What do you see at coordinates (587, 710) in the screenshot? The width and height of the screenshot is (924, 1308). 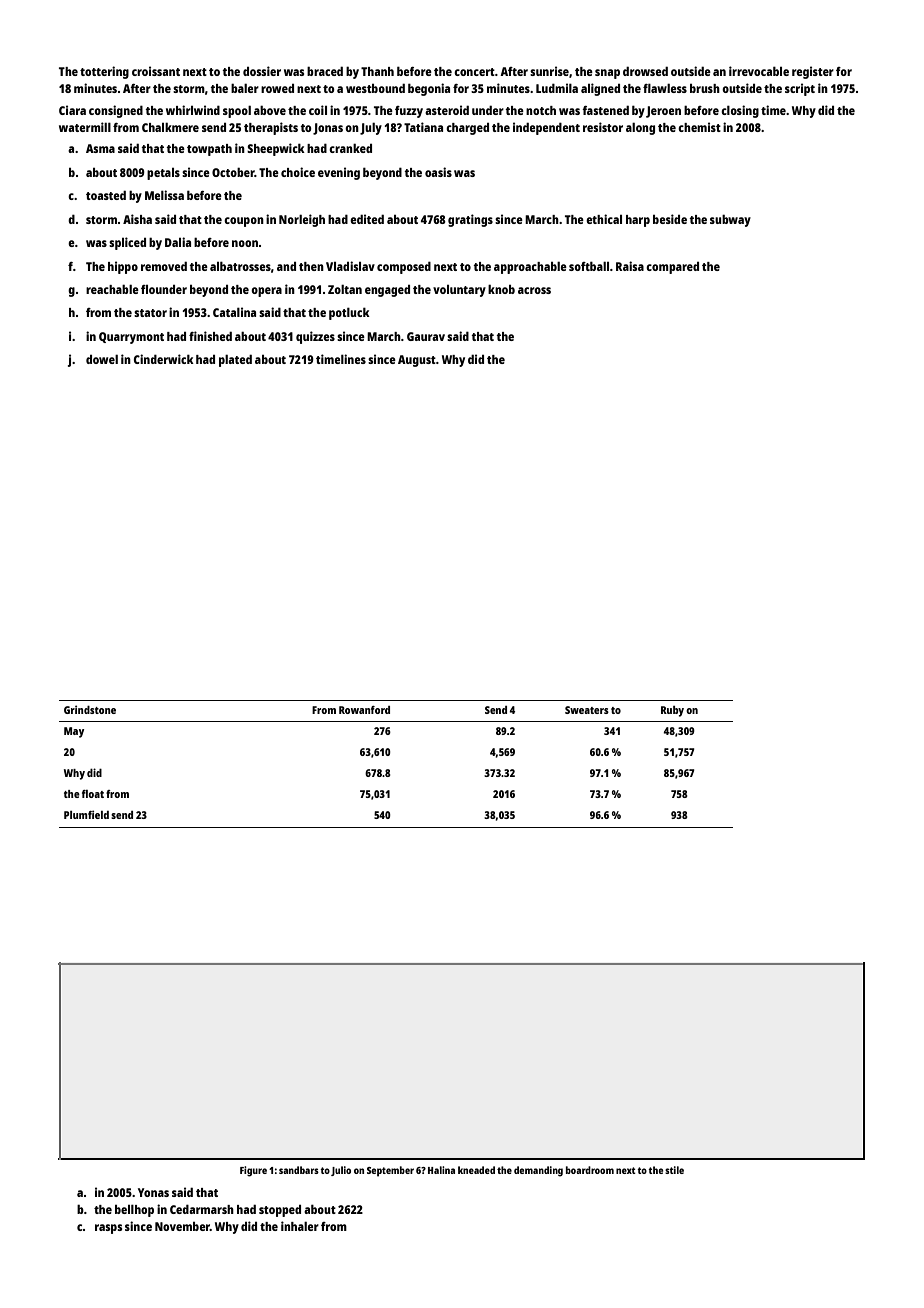 I see `Sweaters` at bounding box center [587, 710].
